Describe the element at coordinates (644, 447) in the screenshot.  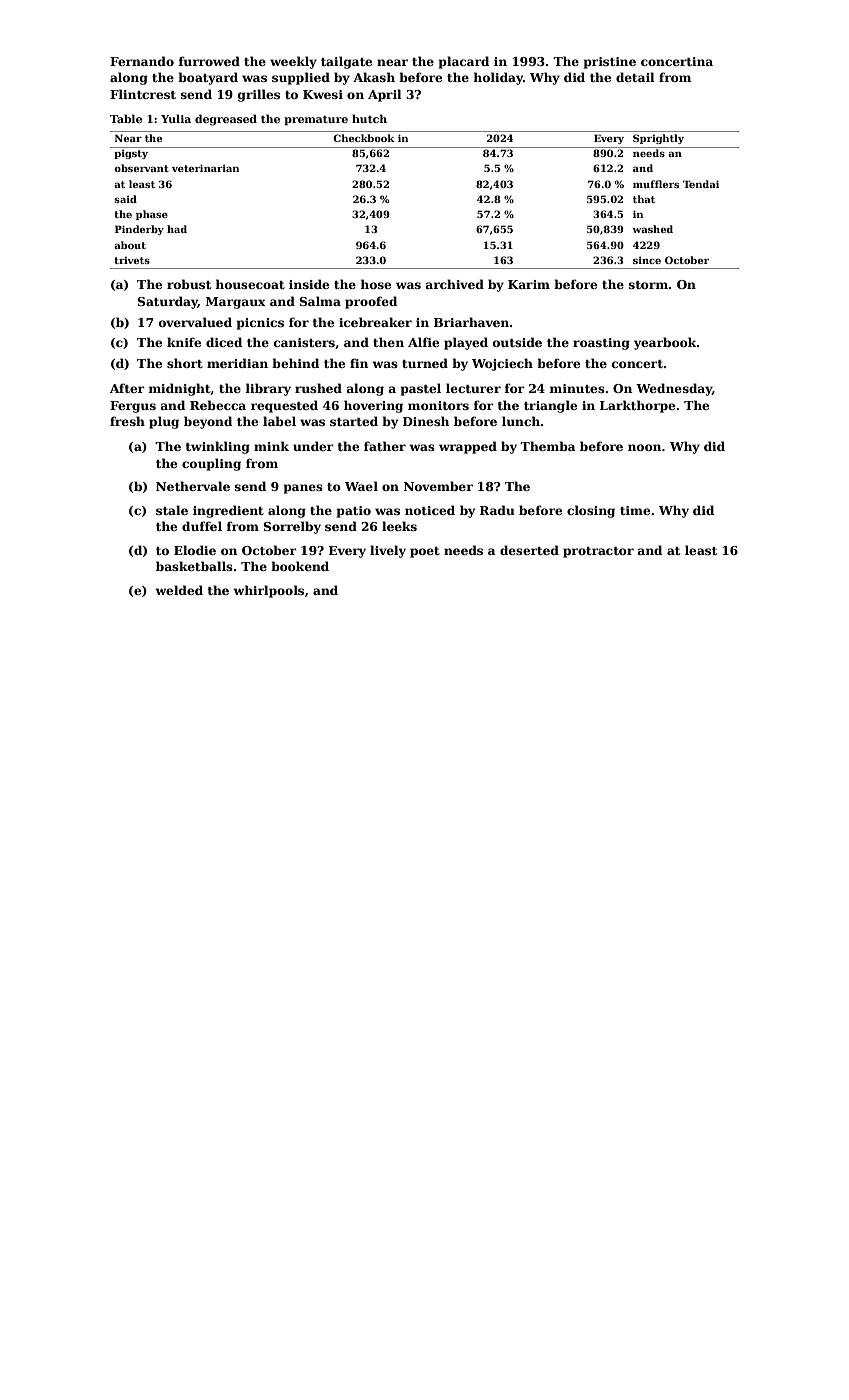
I see `noon` at that location.
